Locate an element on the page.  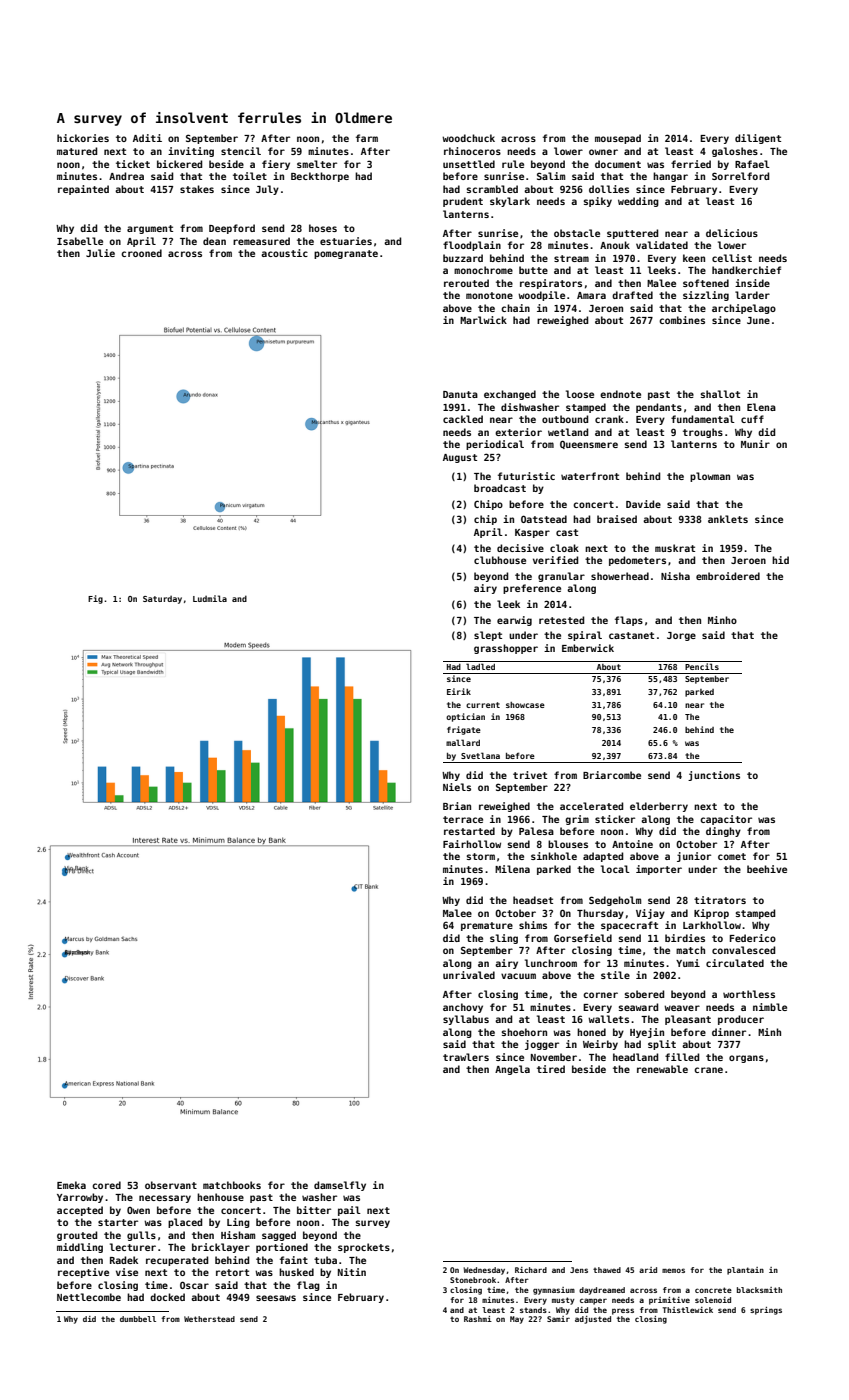
inviting is located at coordinates (191, 152).
